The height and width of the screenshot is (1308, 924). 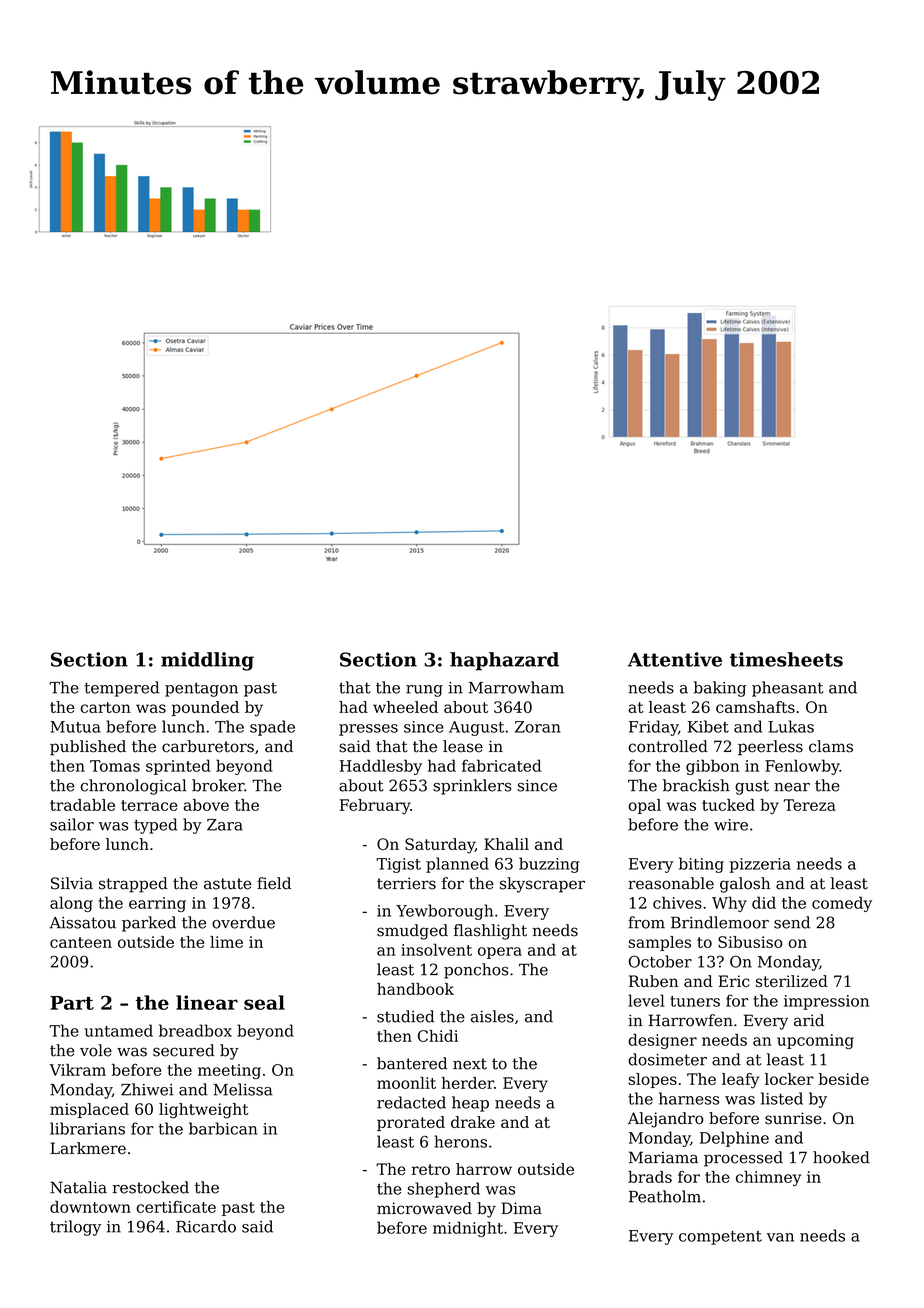 What do you see at coordinates (412, 1063) in the screenshot?
I see `bantered` at bounding box center [412, 1063].
